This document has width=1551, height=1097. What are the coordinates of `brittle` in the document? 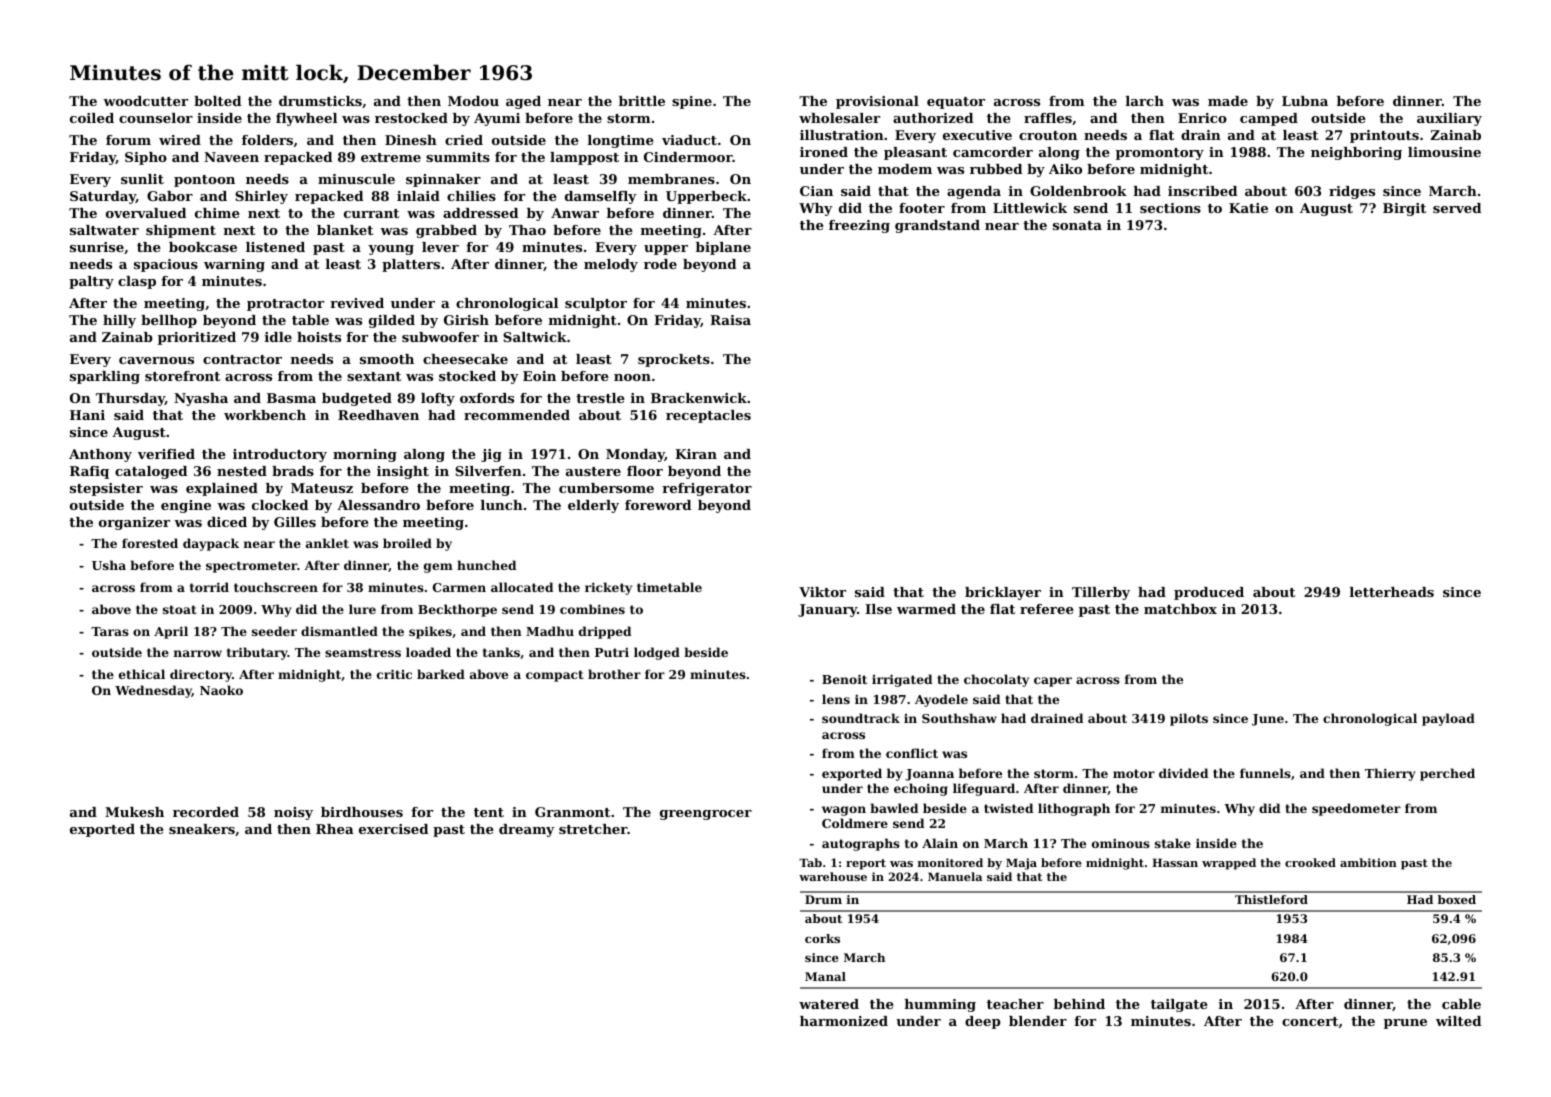 It's located at (642, 101).
